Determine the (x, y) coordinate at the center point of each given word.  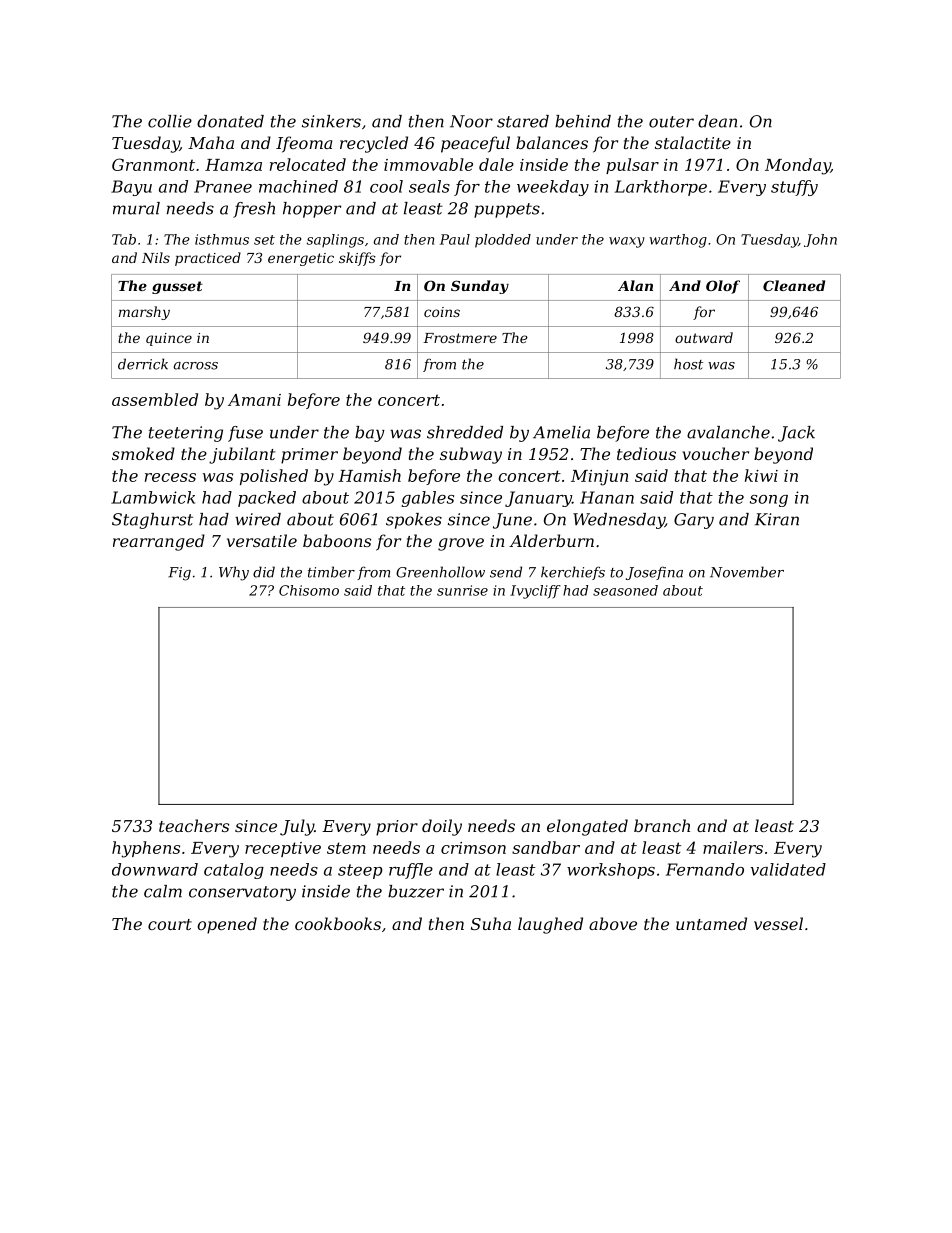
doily (442, 827)
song (769, 501)
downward (155, 869)
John (820, 240)
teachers (194, 825)
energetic (301, 259)
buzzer (416, 891)
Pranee (223, 186)
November (747, 572)
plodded (503, 241)
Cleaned (794, 285)
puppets (507, 210)
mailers (733, 847)
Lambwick (153, 497)
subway (471, 455)
